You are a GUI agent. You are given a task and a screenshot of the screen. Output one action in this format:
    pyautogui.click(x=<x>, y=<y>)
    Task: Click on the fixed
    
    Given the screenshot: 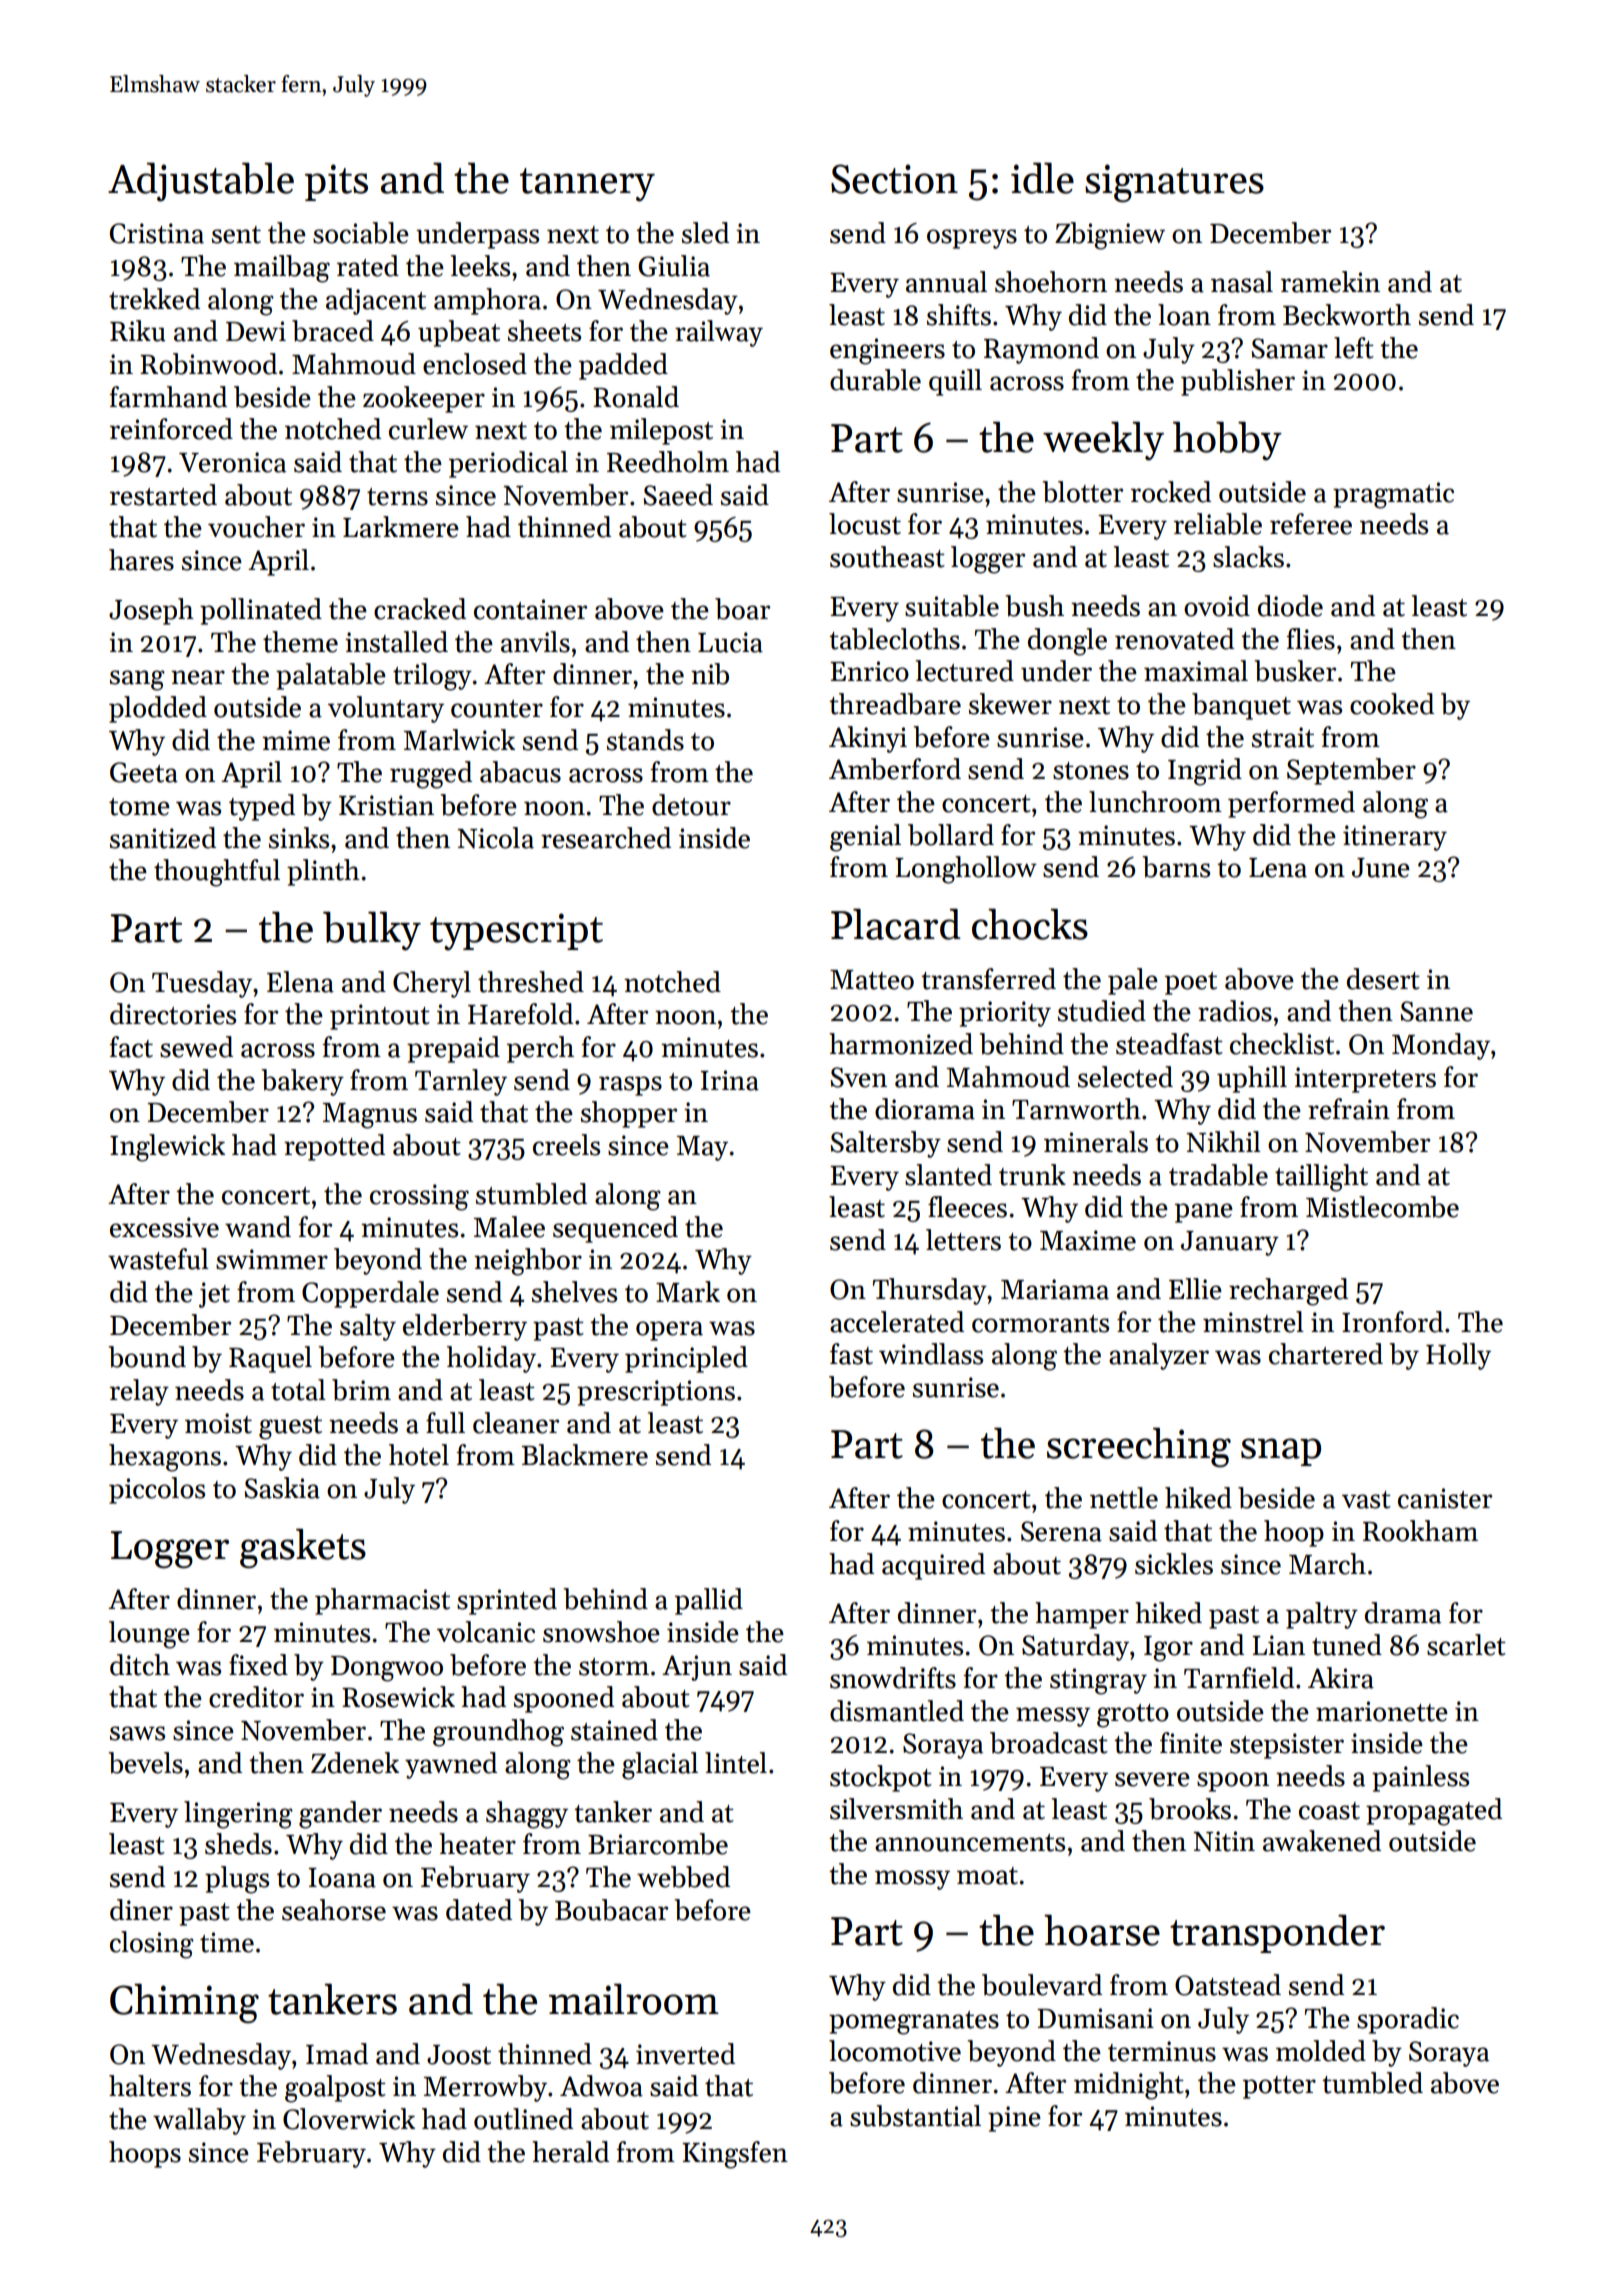 What is the action you would take?
    pyautogui.click(x=258, y=1665)
